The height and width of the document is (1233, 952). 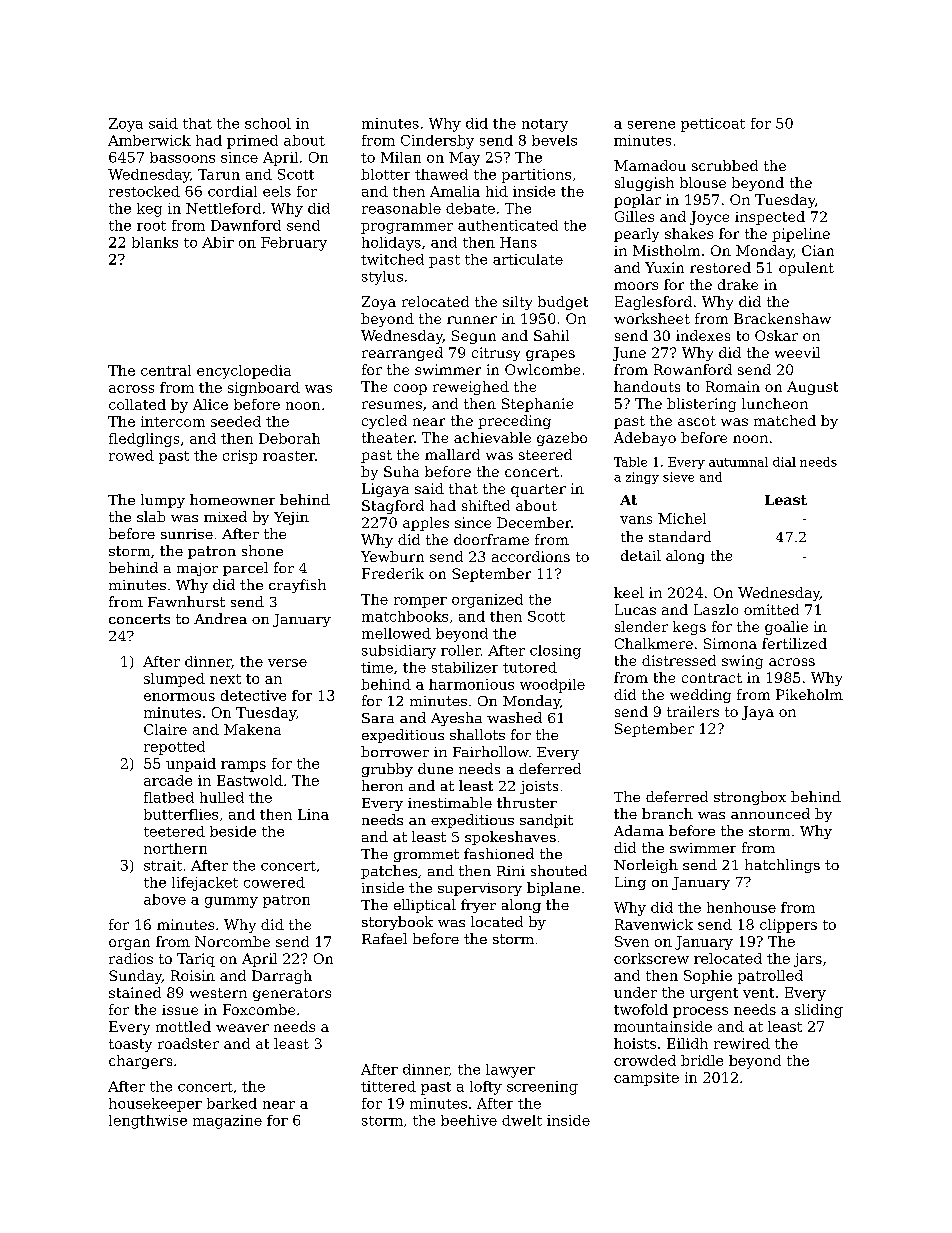 What do you see at coordinates (401, 471) in the document?
I see `Suha` at bounding box center [401, 471].
